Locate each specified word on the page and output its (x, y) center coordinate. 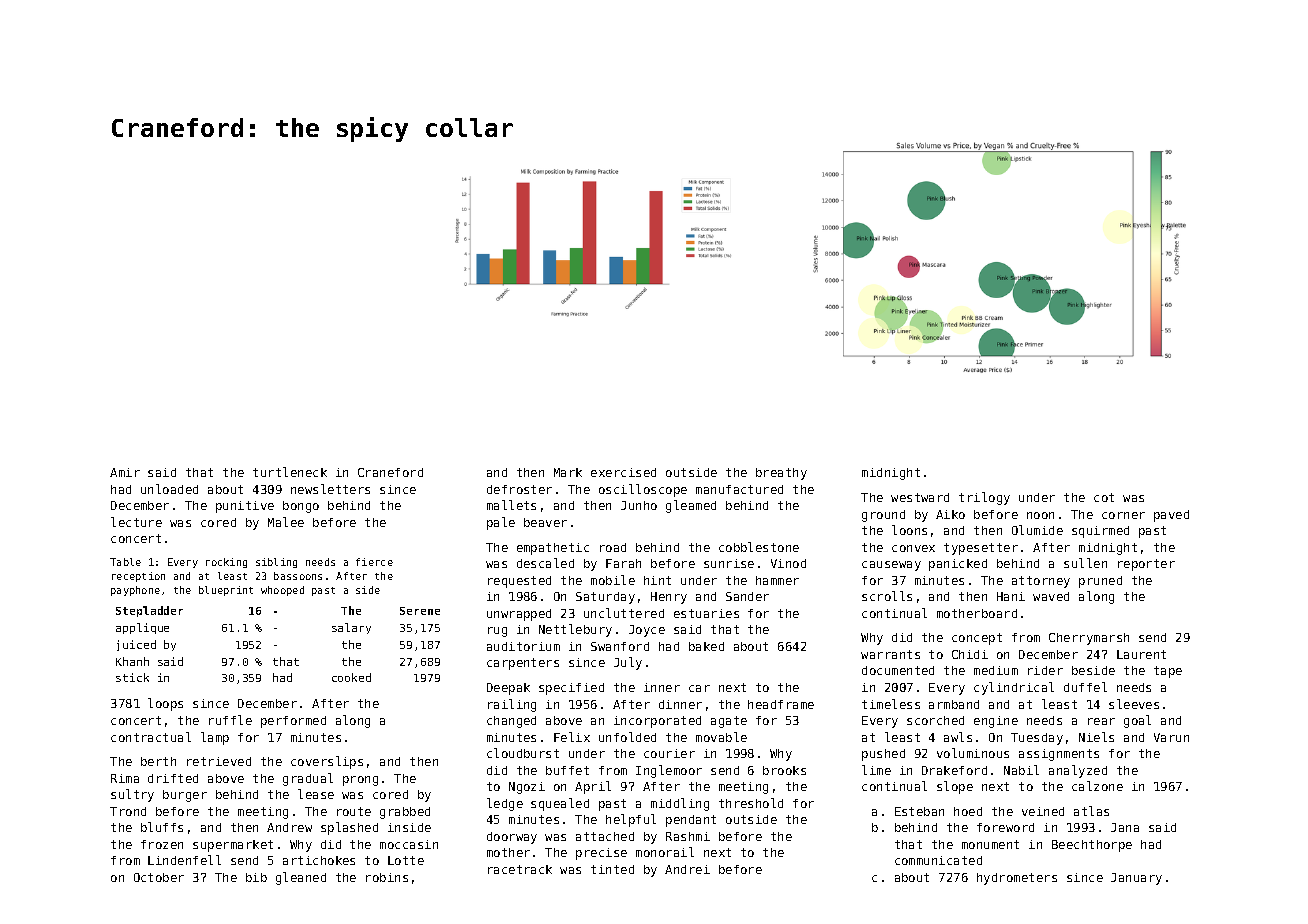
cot (1104, 497)
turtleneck (290, 472)
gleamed (691, 506)
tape (1168, 672)
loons (909, 530)
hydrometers (1017, 879)
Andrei (687, 869)
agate (729, 722)
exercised (623, 472)
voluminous (973, 753)
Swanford (620, 646)
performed (293, 722)
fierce (374, 562)
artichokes (319, 860)
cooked (351, 677)
